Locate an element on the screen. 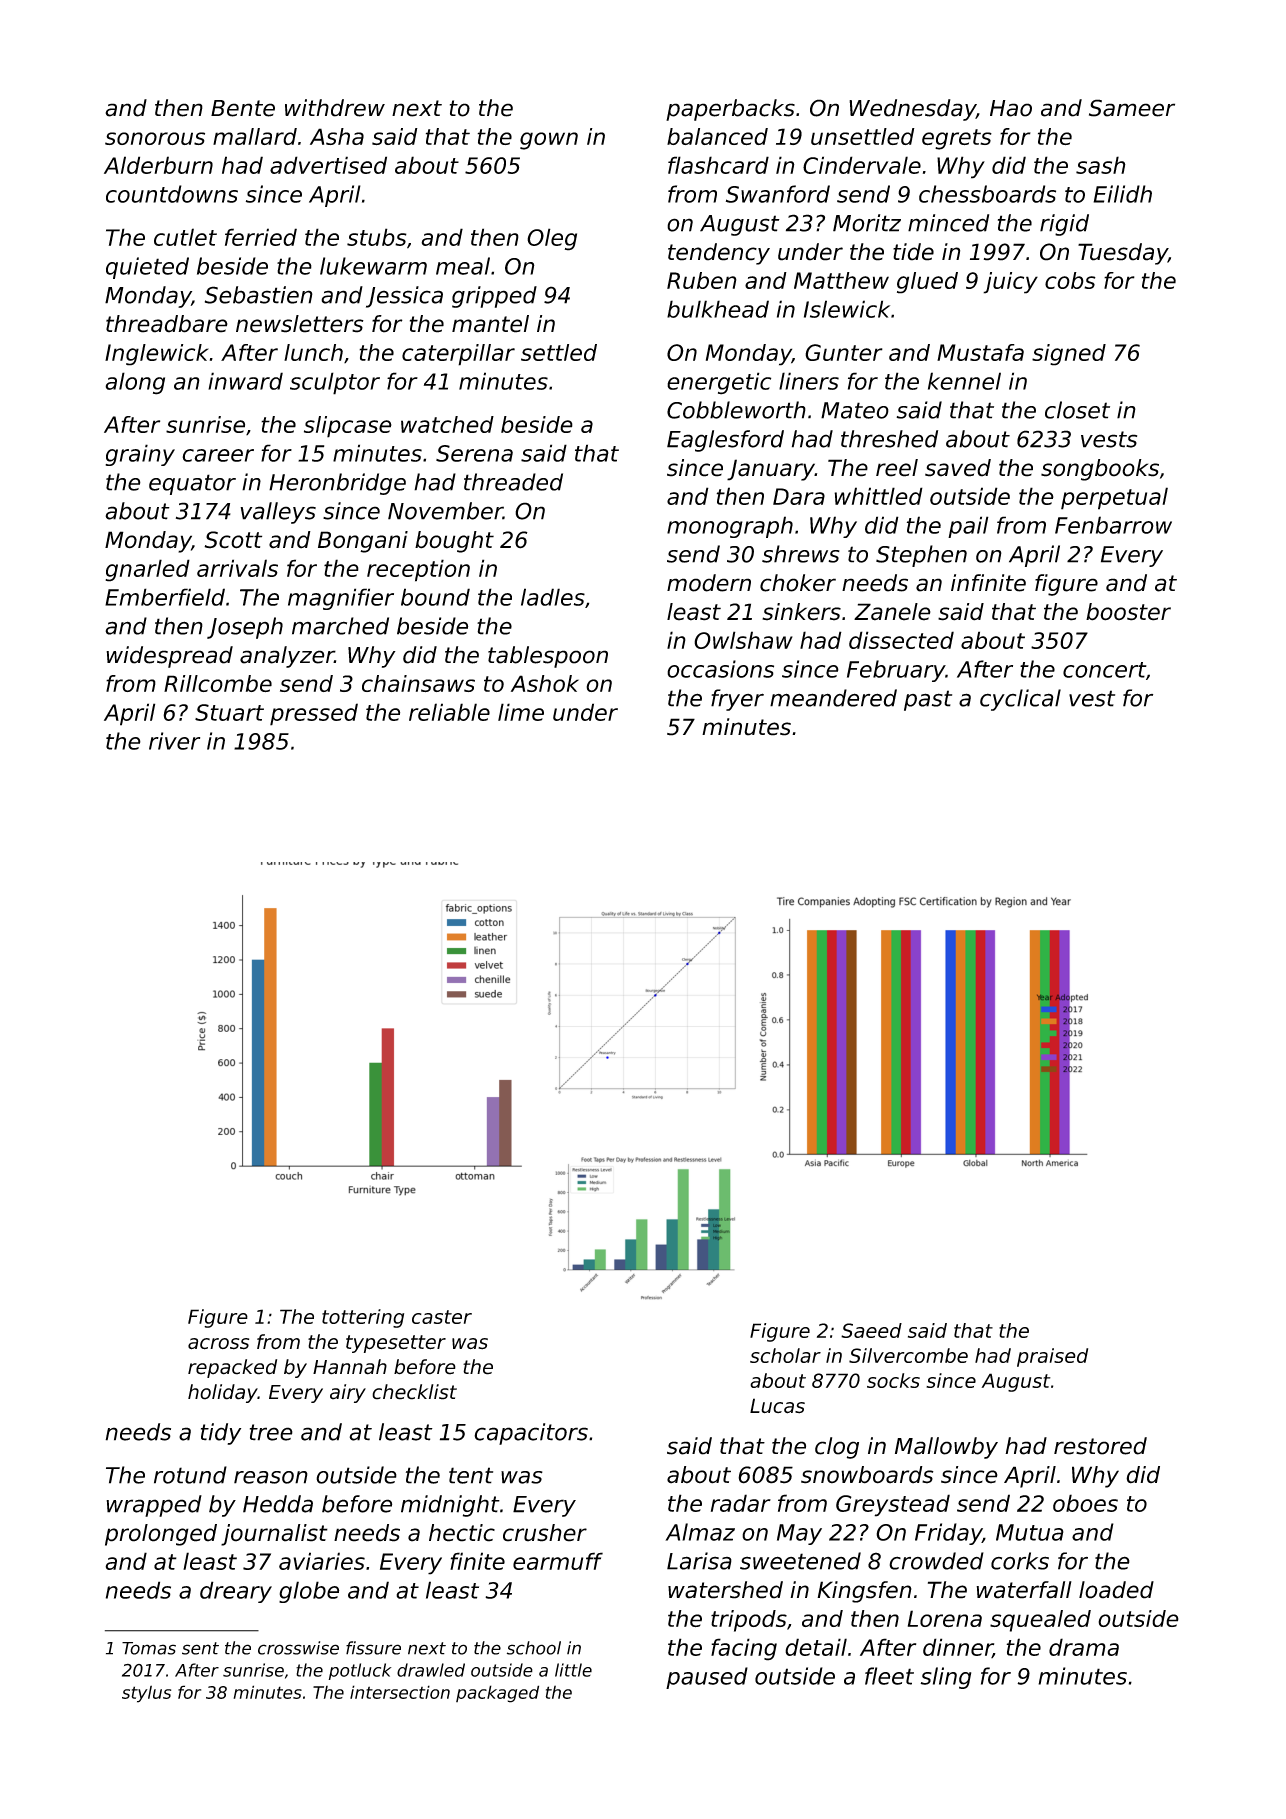 The height and width of the screenshot is (1819, 1286). sling is located at coordinates (945, 1678).
